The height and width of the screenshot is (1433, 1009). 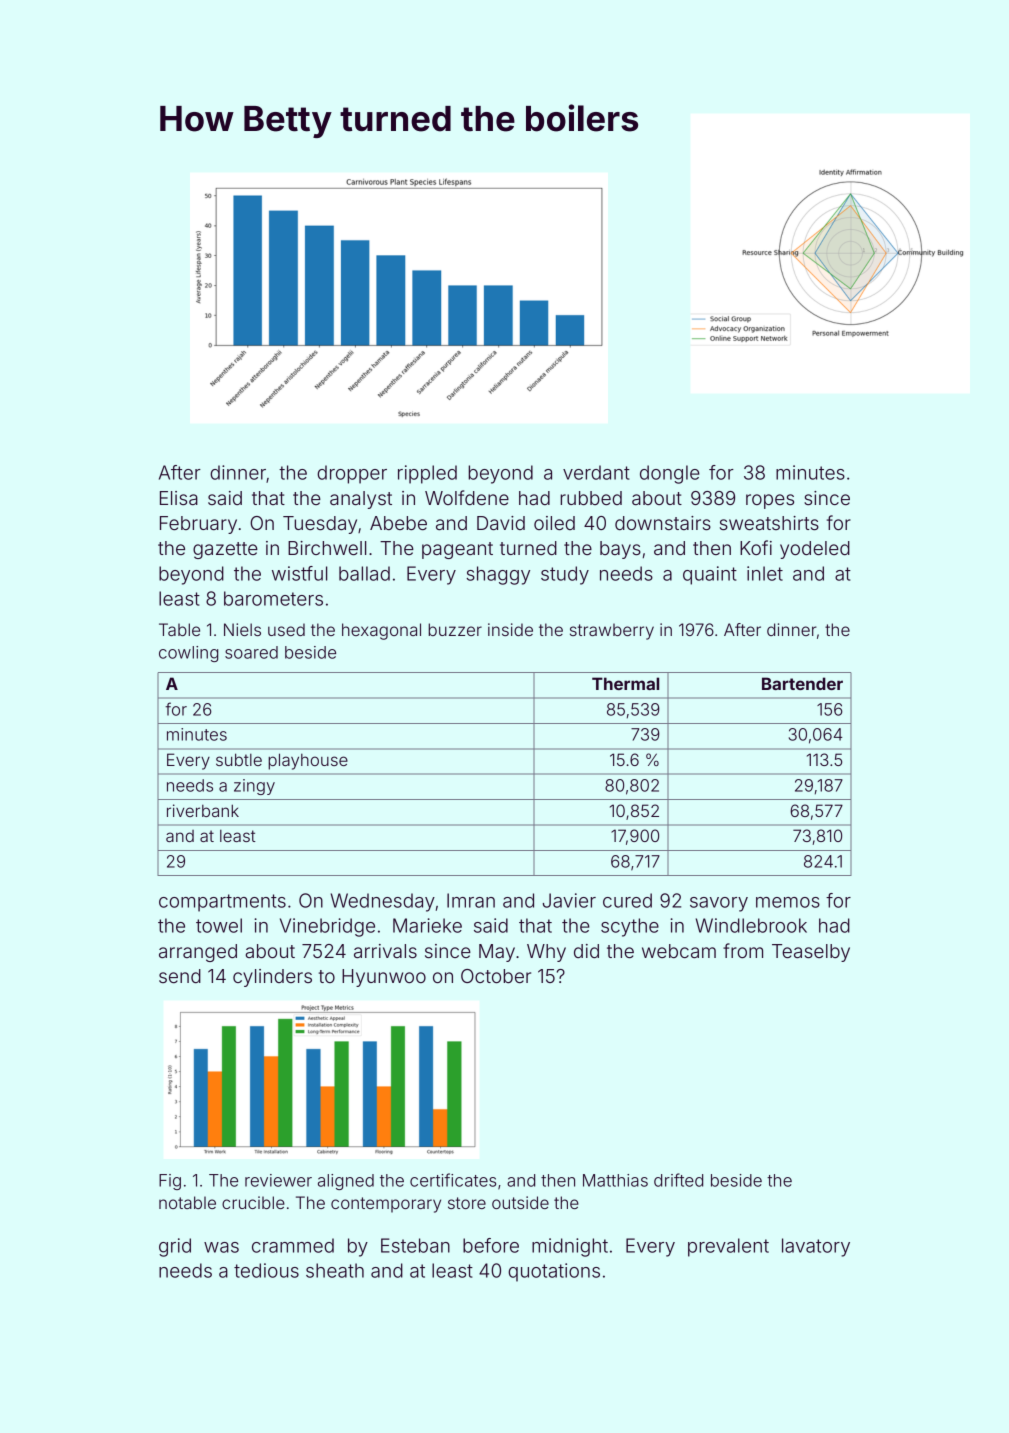 What do you see at coordinates (565, 575) in the screenshot?
I see `study` at bounding box center [565, 575].
